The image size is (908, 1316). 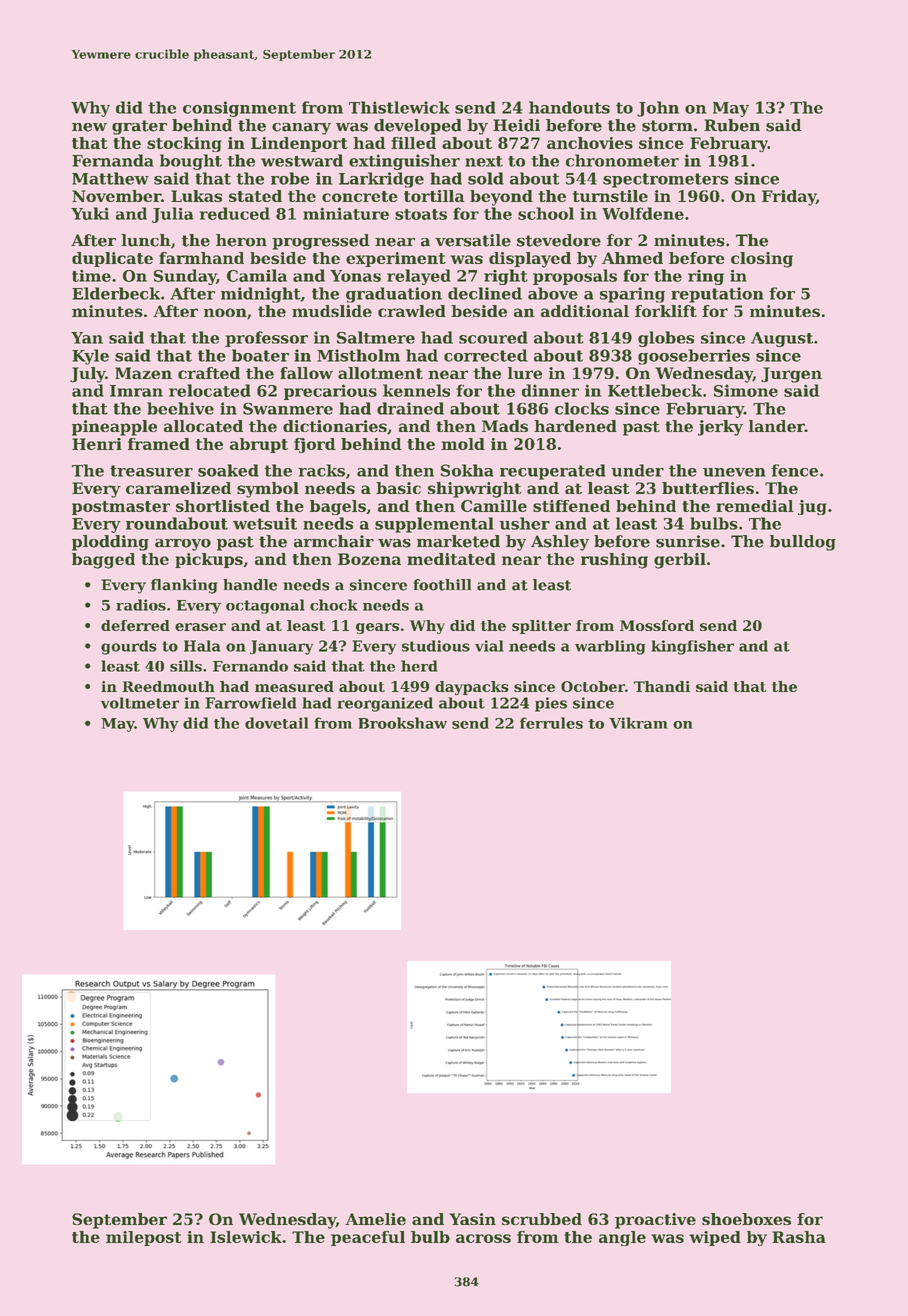 I want to click on turnstile, so click(x=610, y=196).
